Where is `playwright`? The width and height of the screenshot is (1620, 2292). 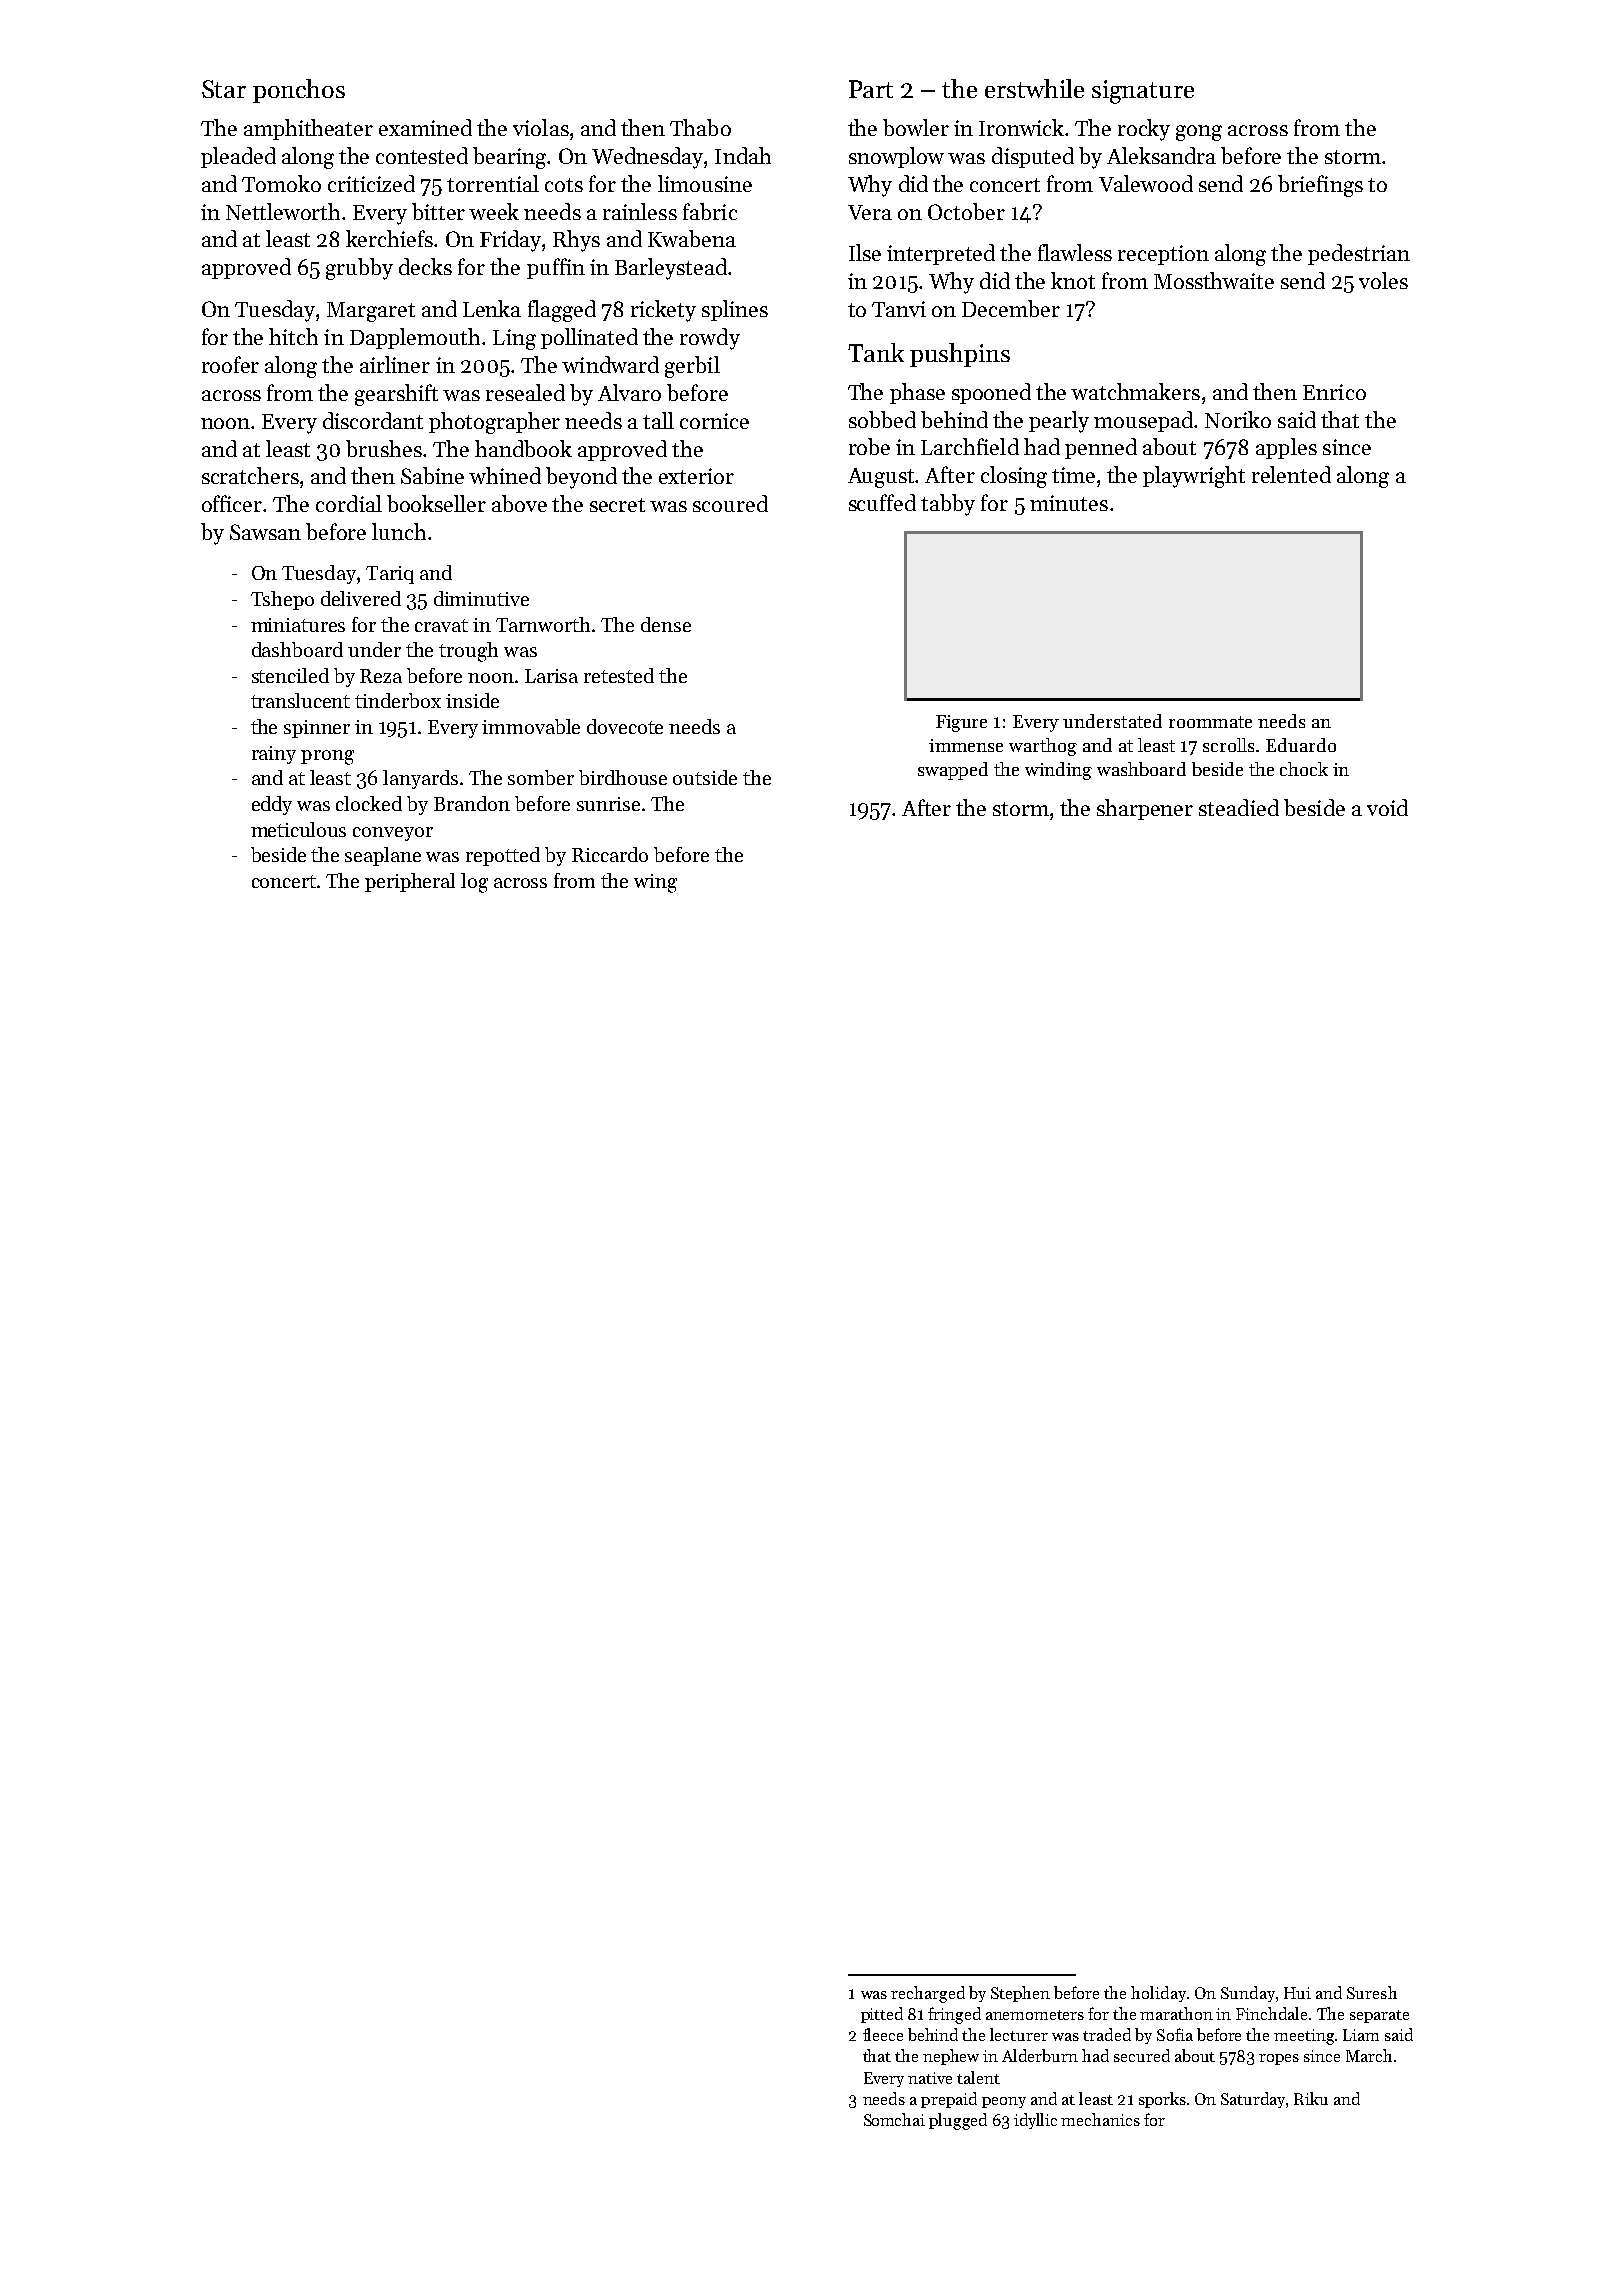 playwright is located at coordinates (1194, 477).
